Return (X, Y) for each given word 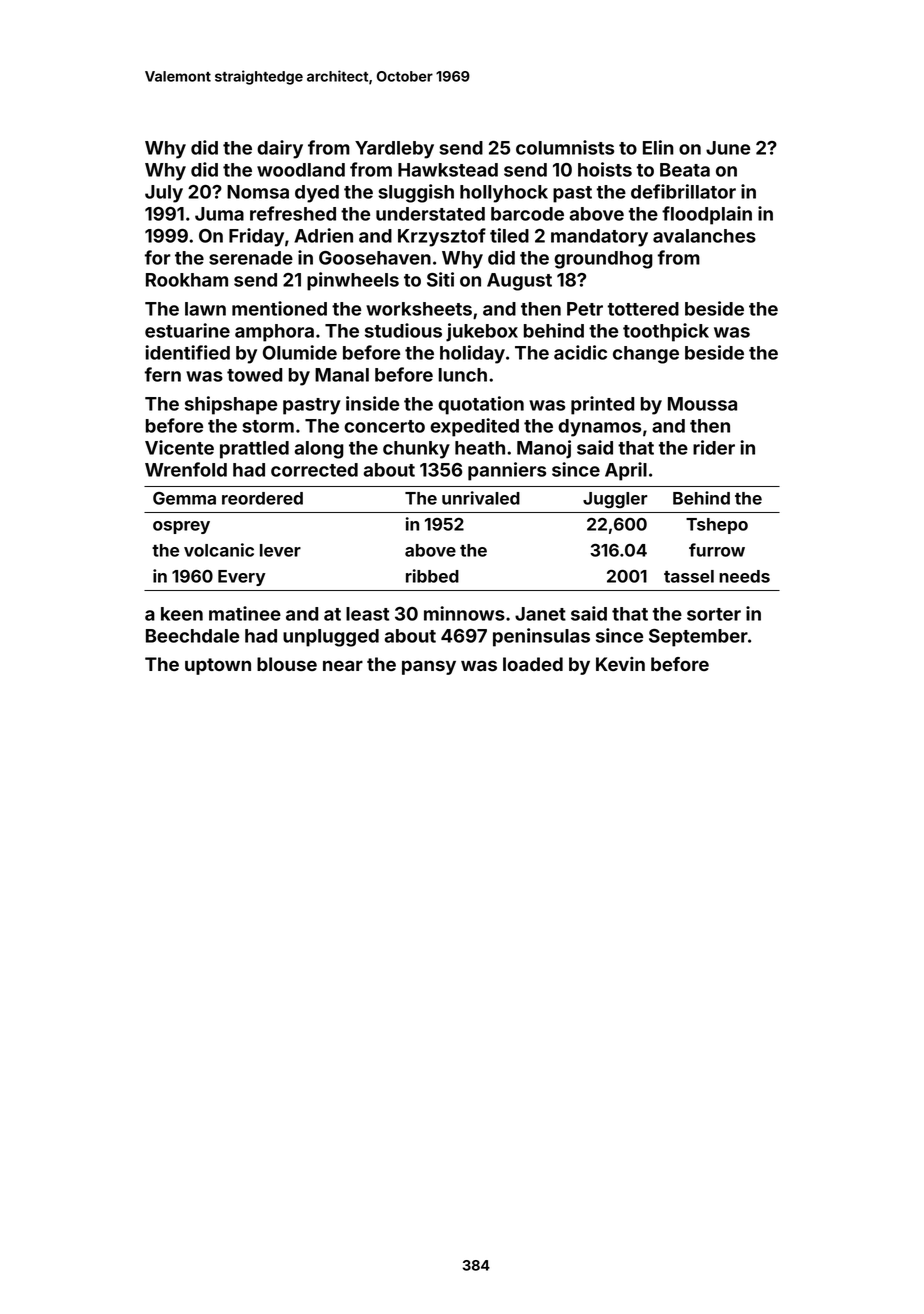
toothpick (666, 332)
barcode (527, 214)
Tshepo (717, 526)
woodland (301, 170)
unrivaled (481, 498)
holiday (472, 354)
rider (714, 447)
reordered (262, 498)
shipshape (231, 405)
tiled (509, 235)
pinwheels (353, 281)
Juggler (615, 500)
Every (242, 578)
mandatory (599, 238)
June (728, 148)
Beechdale (192, 636)
